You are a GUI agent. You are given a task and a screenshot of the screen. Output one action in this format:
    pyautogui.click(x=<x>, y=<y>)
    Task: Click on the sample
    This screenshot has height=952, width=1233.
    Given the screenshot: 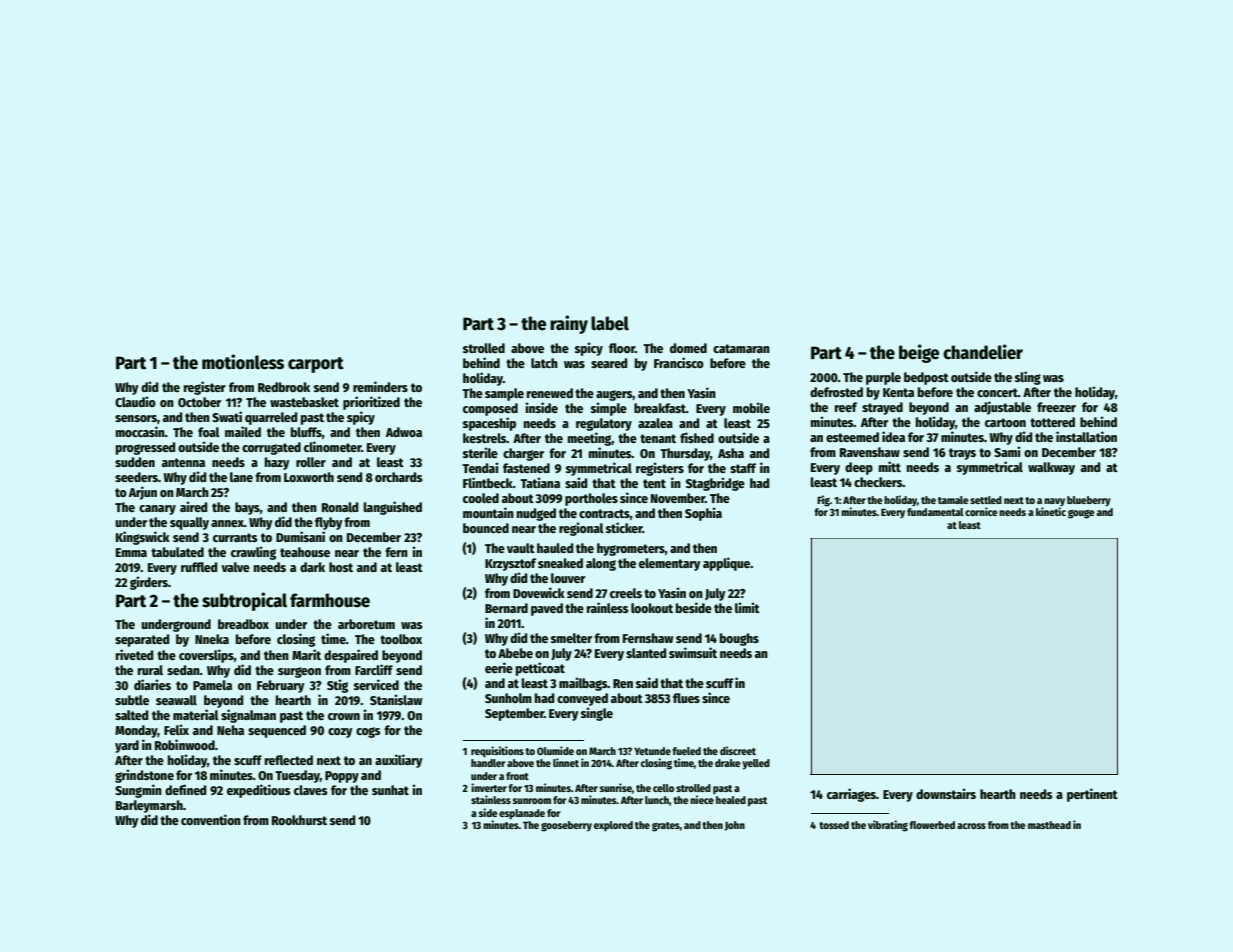 What is the action you would take?
    pyautogui.click(x=504, y=394)
